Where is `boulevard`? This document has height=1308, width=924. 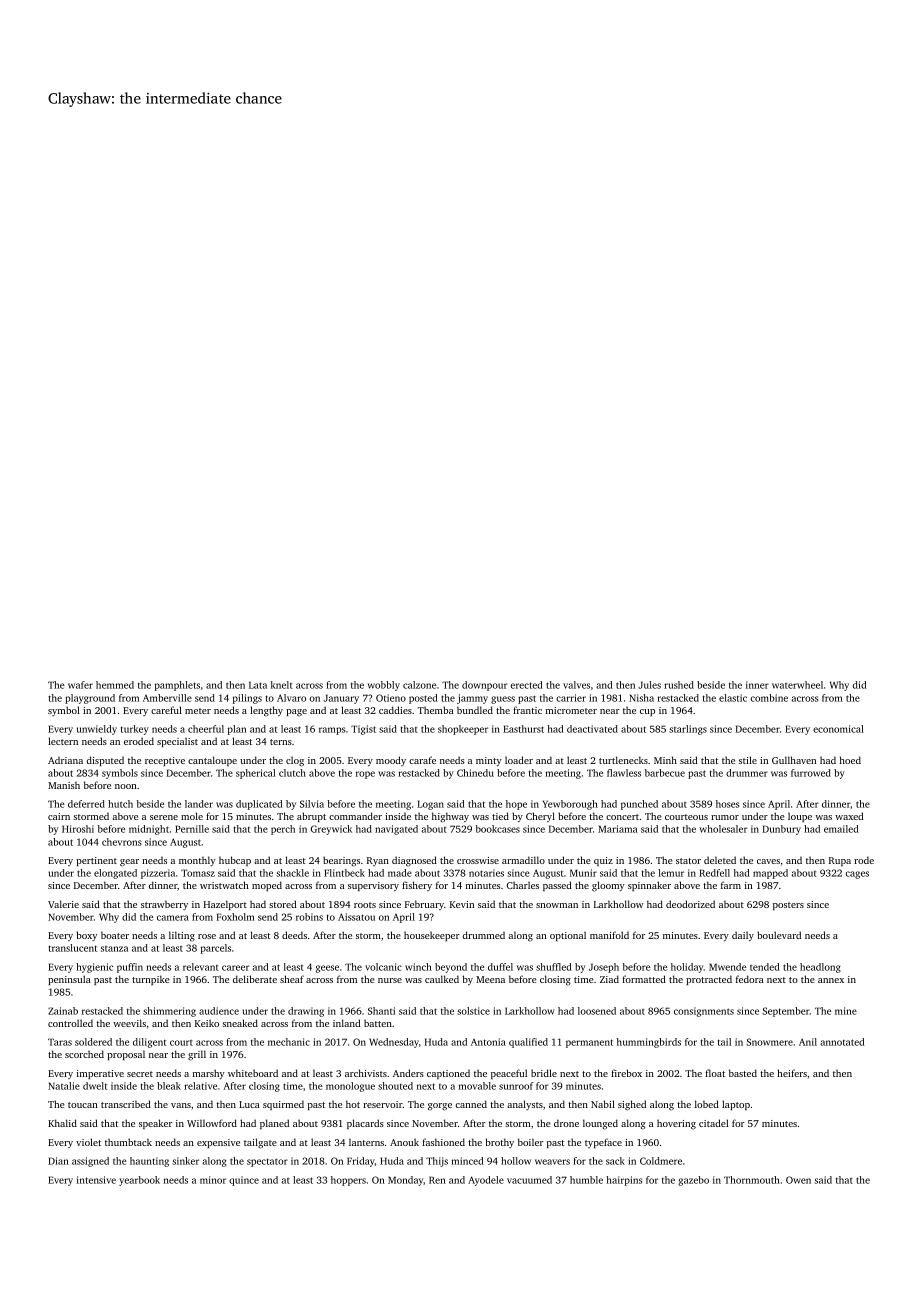
boulevard is located at coordinates (779, 935).
